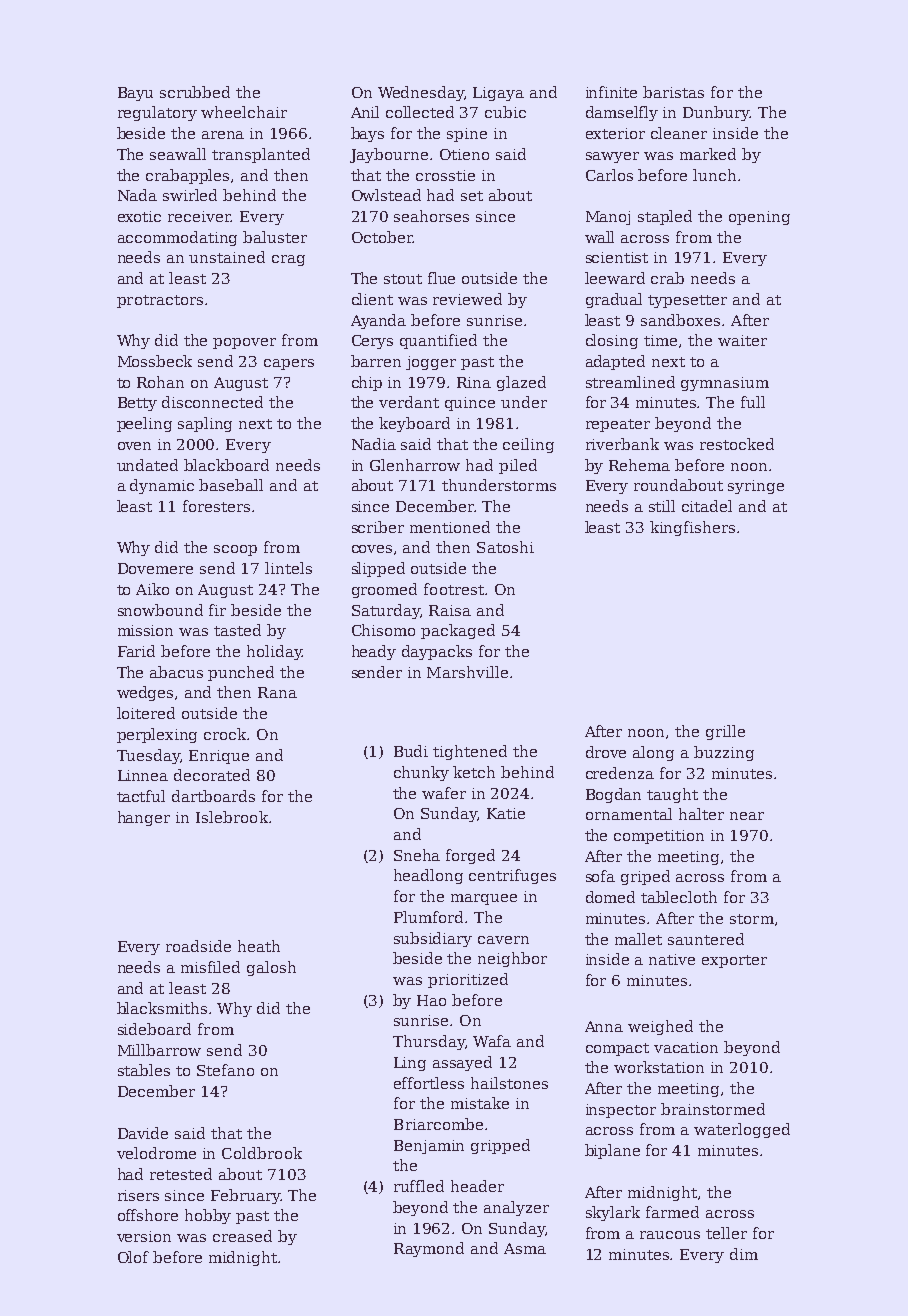 The width and height of the document is (908, 1316). What do you see at coordinates (421, 93) in the document?
I see `Wednesday` at bounding box center [421, 93].
